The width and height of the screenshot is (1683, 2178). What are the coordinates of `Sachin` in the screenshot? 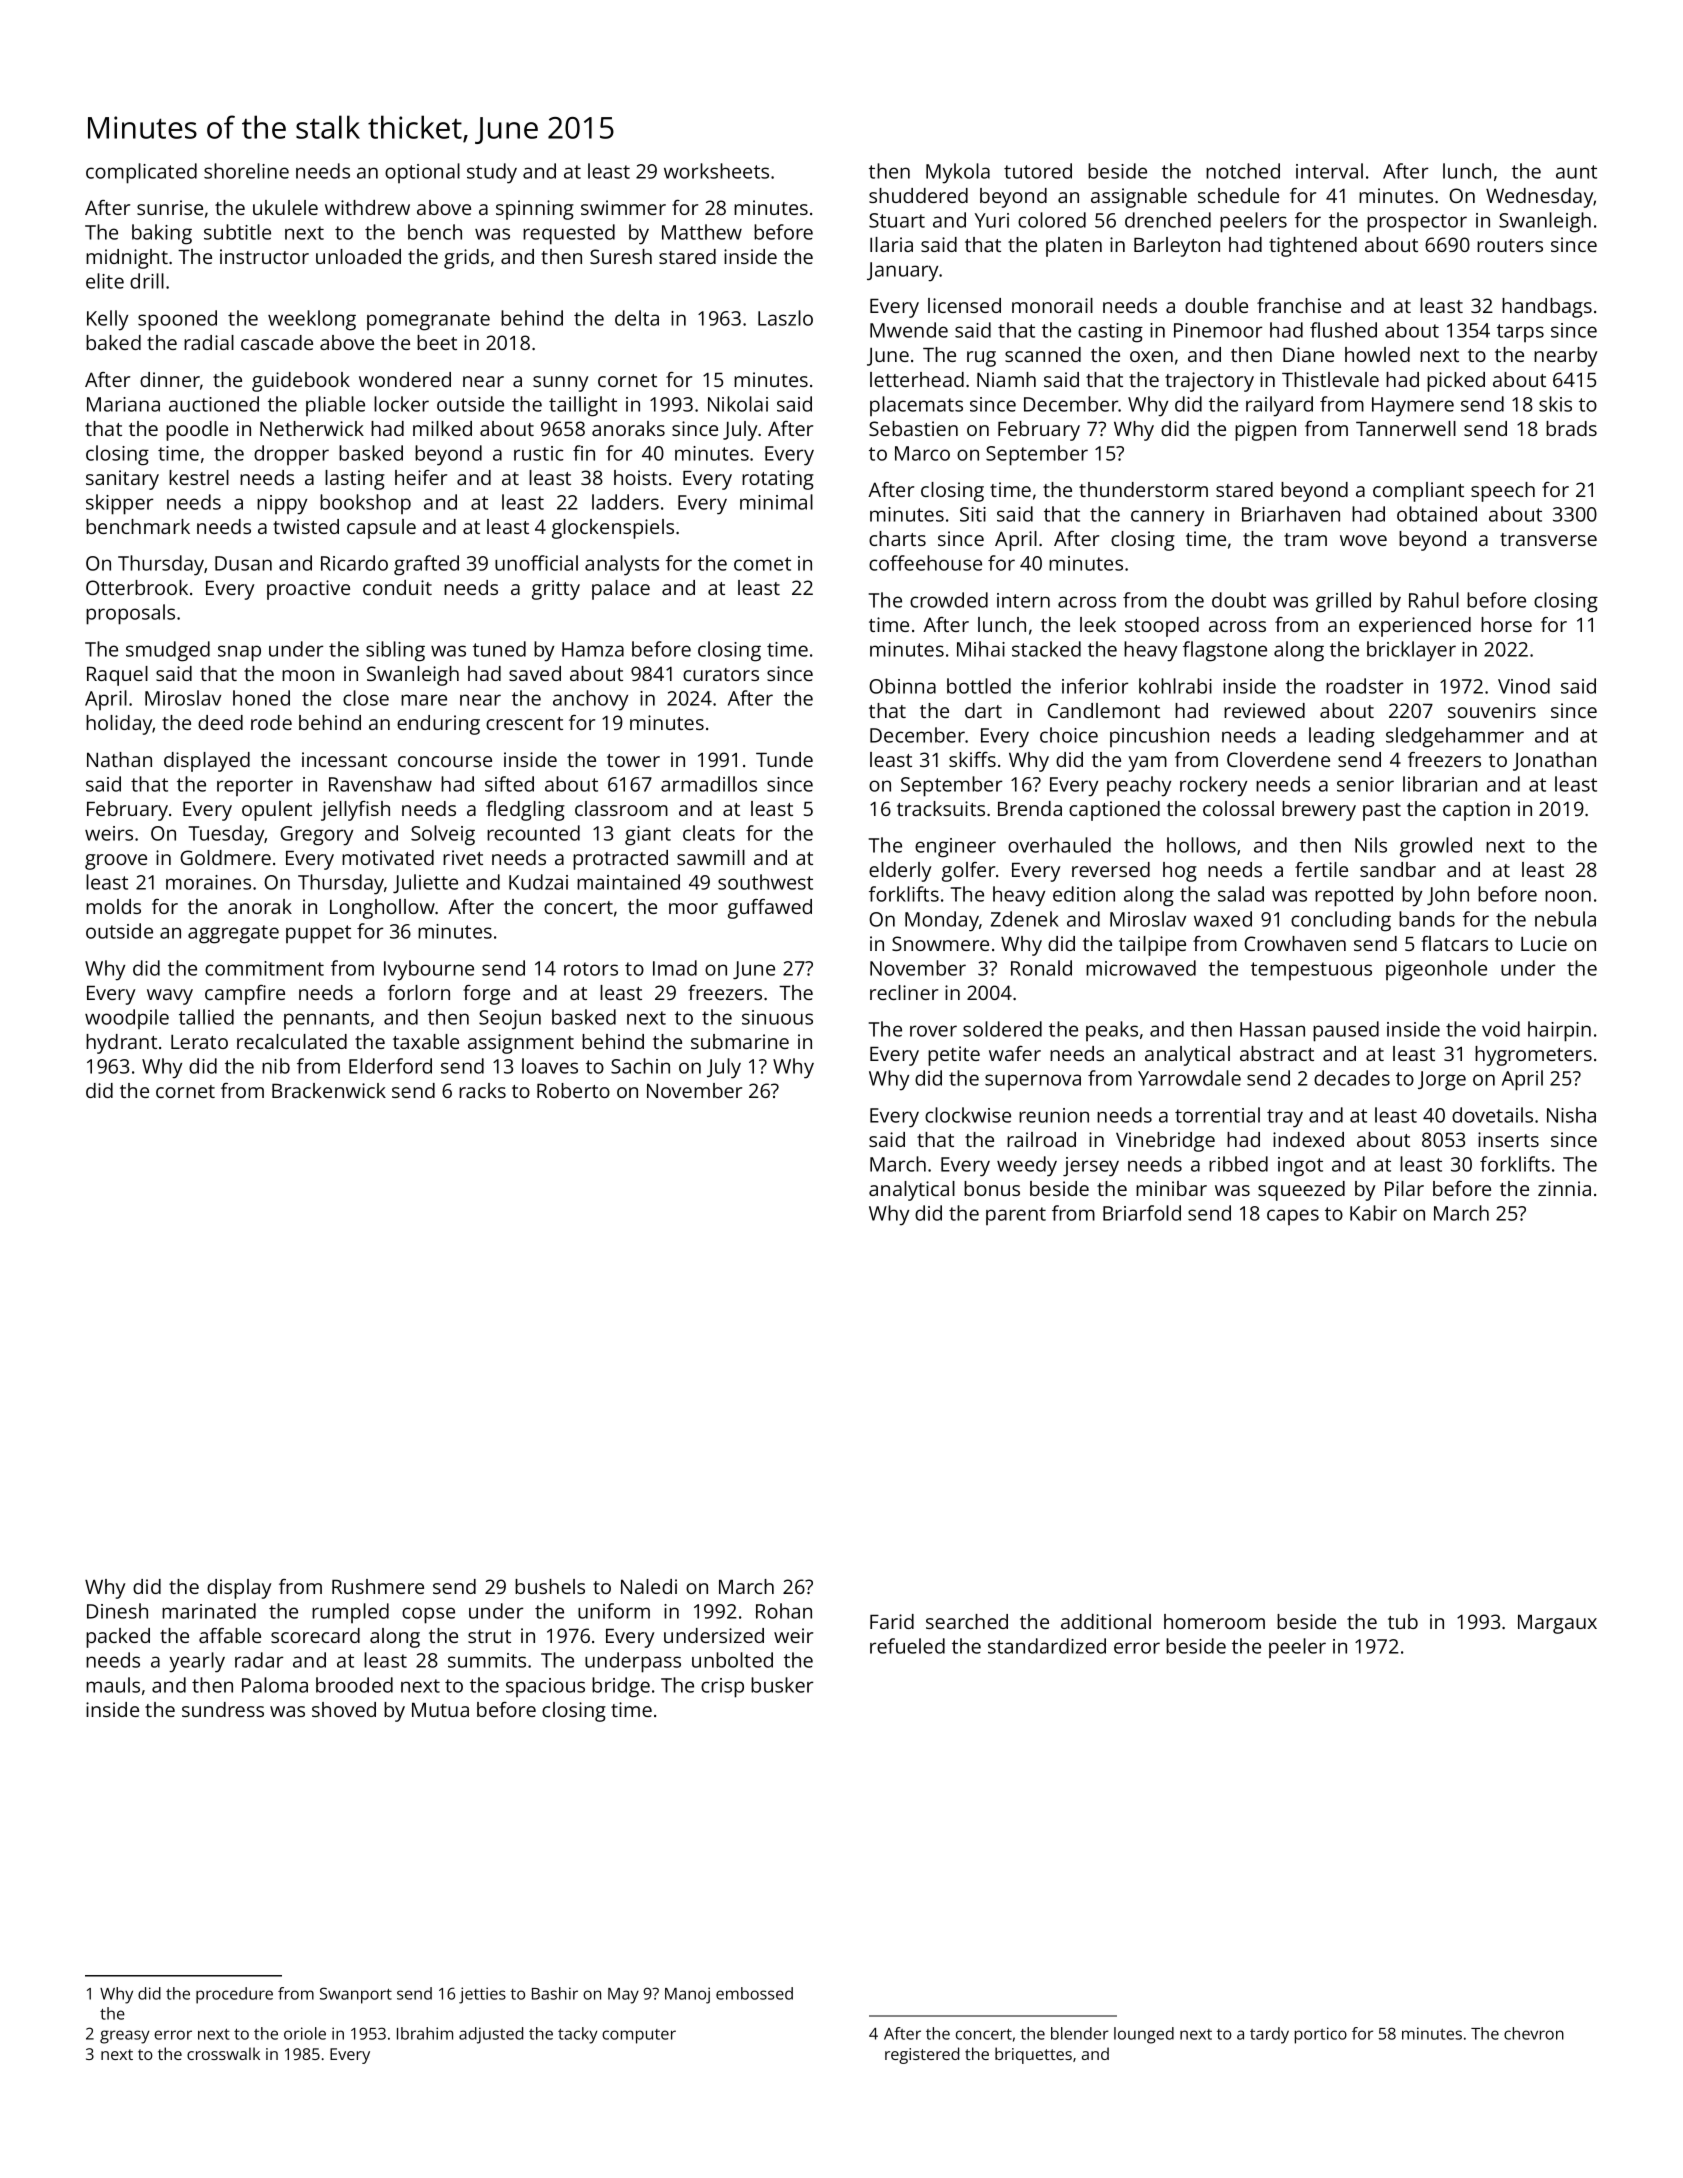 It's located at (640, 1066).
